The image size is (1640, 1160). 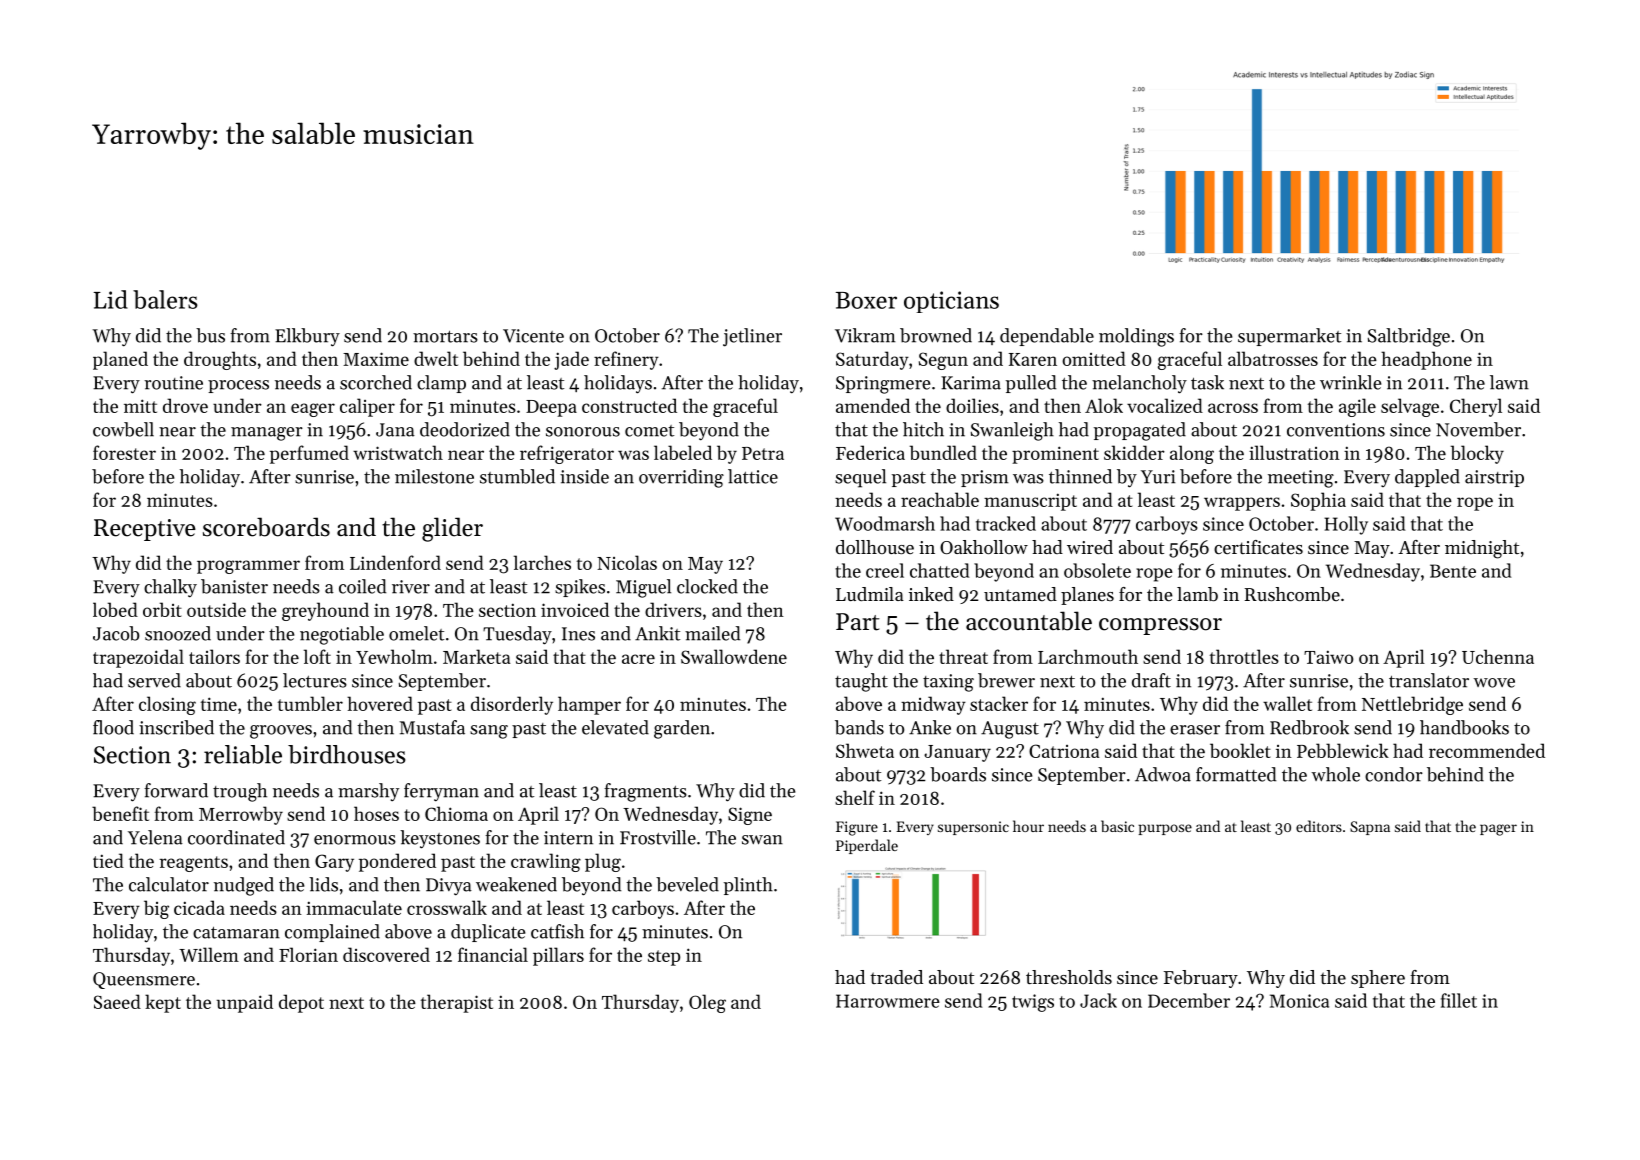 I want to click on unpaid, so click(x=245, y=1003).
